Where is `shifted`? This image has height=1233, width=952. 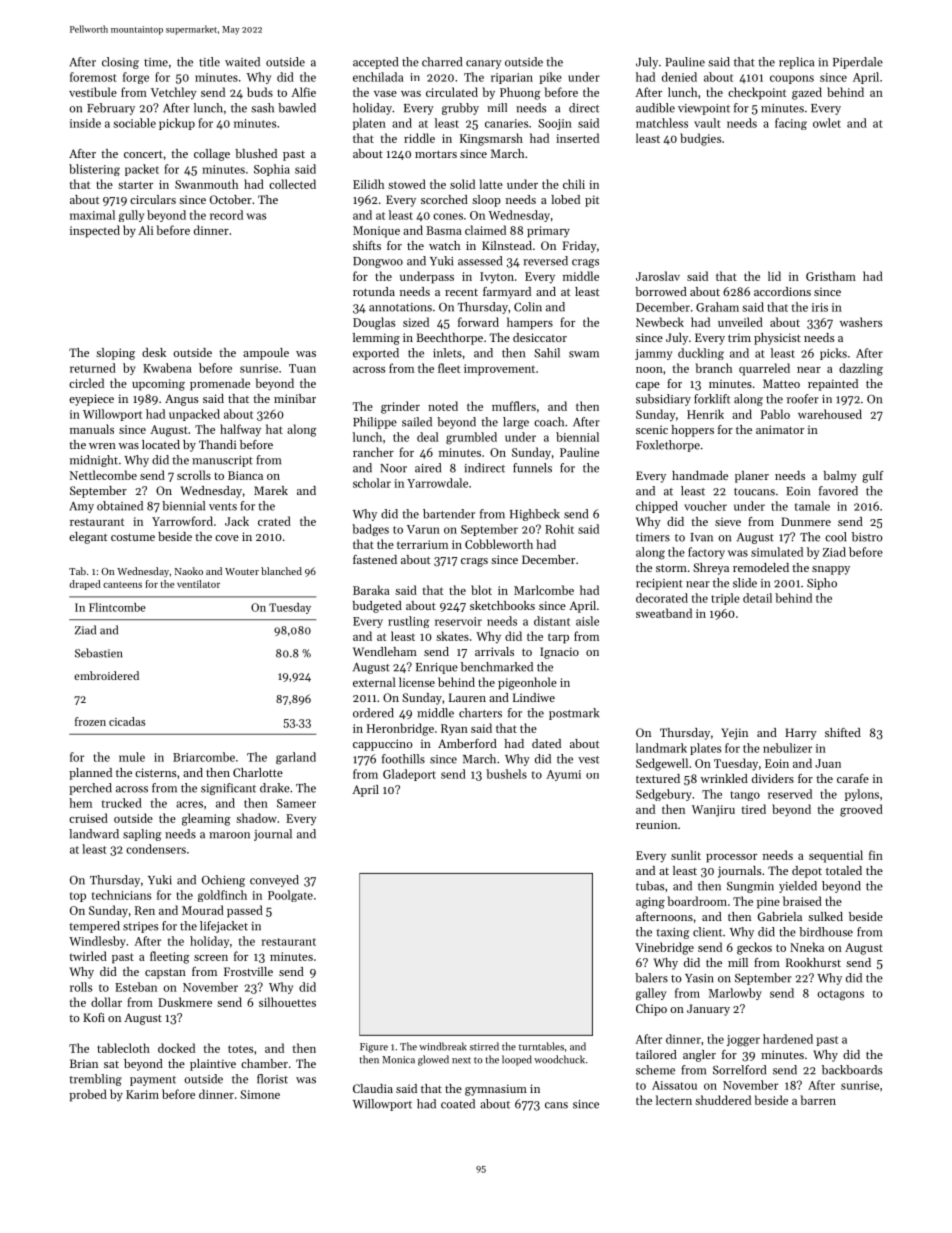
shifted is located at coordinates (843, 732).
